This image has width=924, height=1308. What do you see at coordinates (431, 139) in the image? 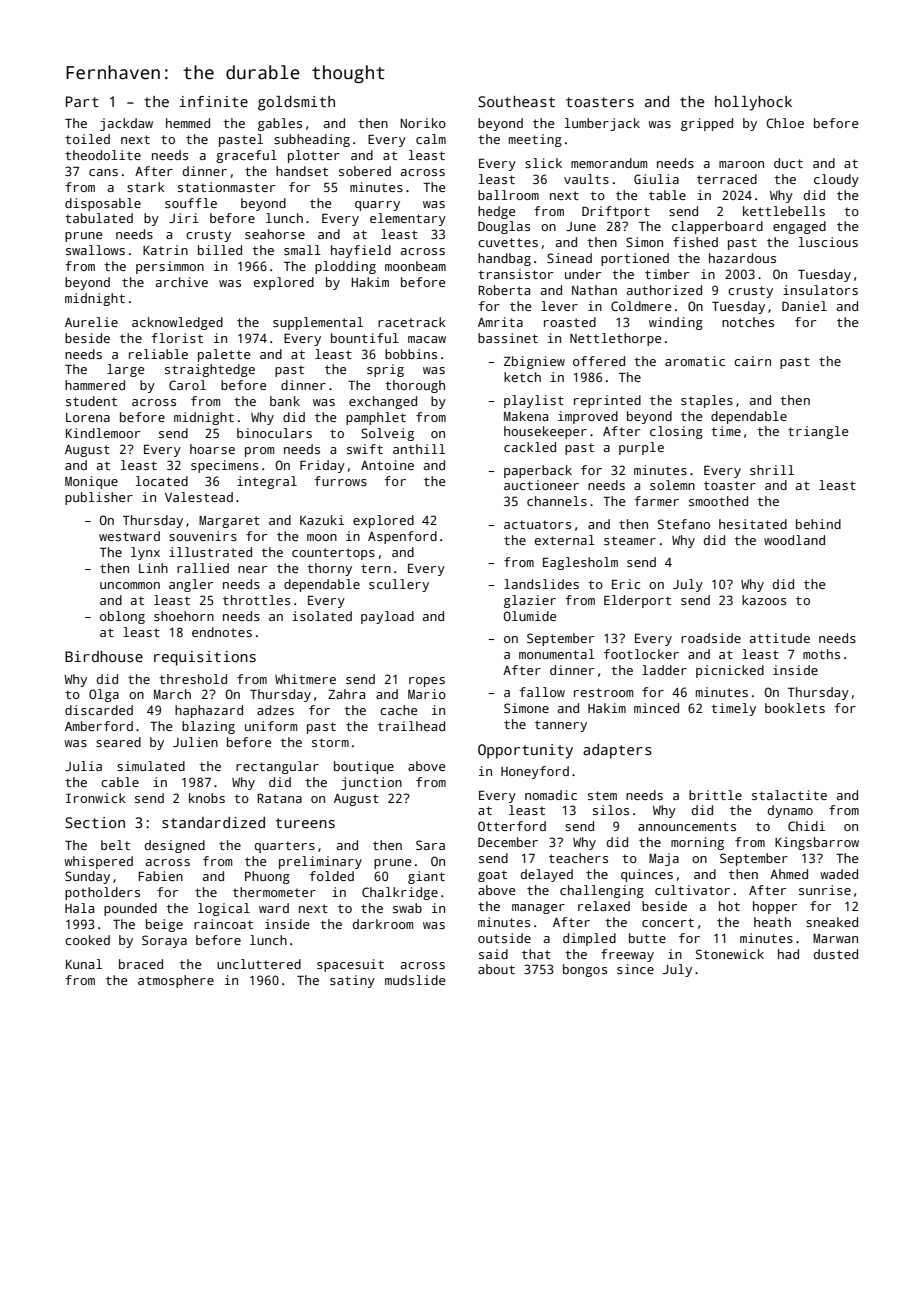
I see `calm` at bounding box center [431, 139].
